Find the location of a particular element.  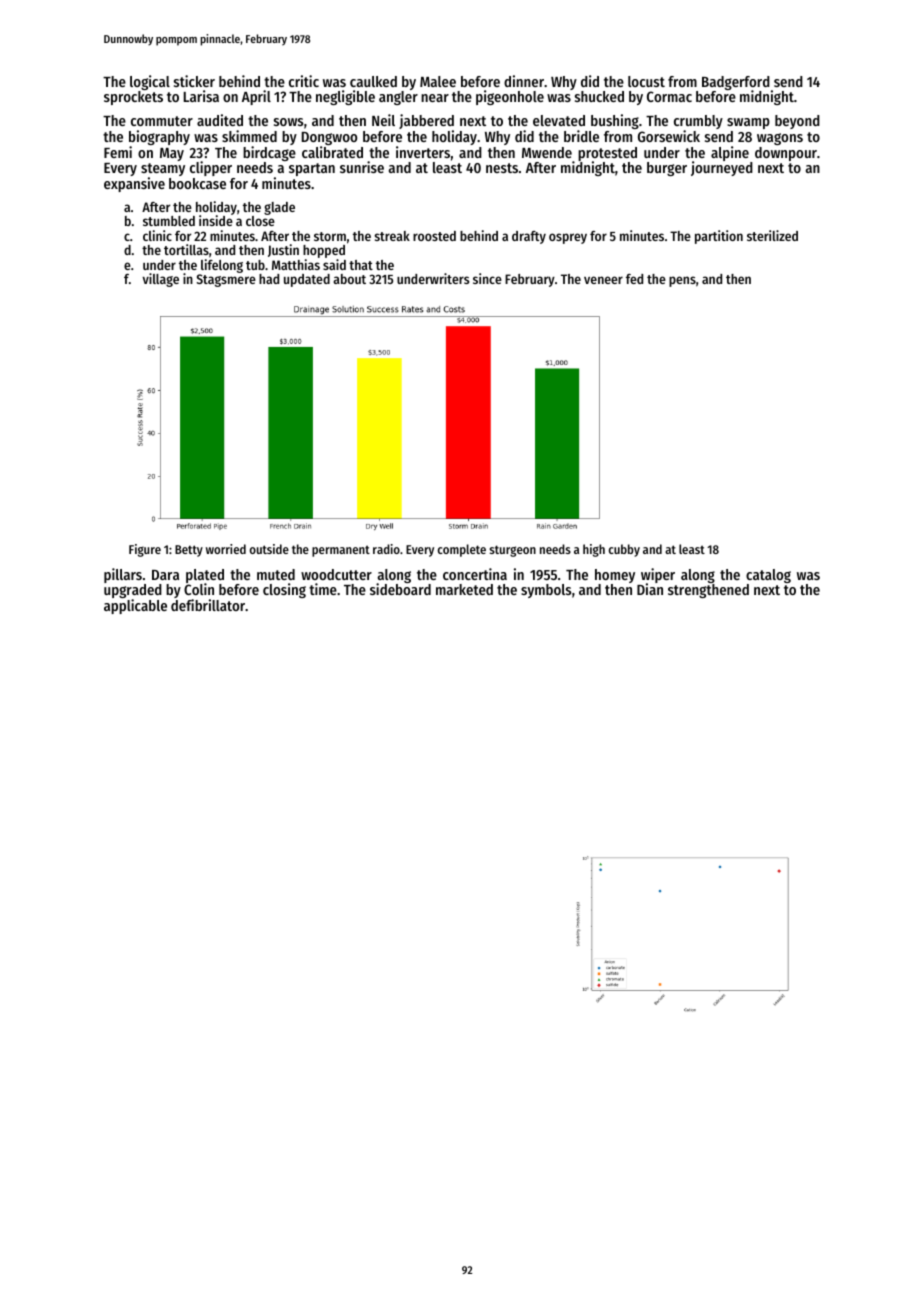

pens is located at coordinates (682, 281).
